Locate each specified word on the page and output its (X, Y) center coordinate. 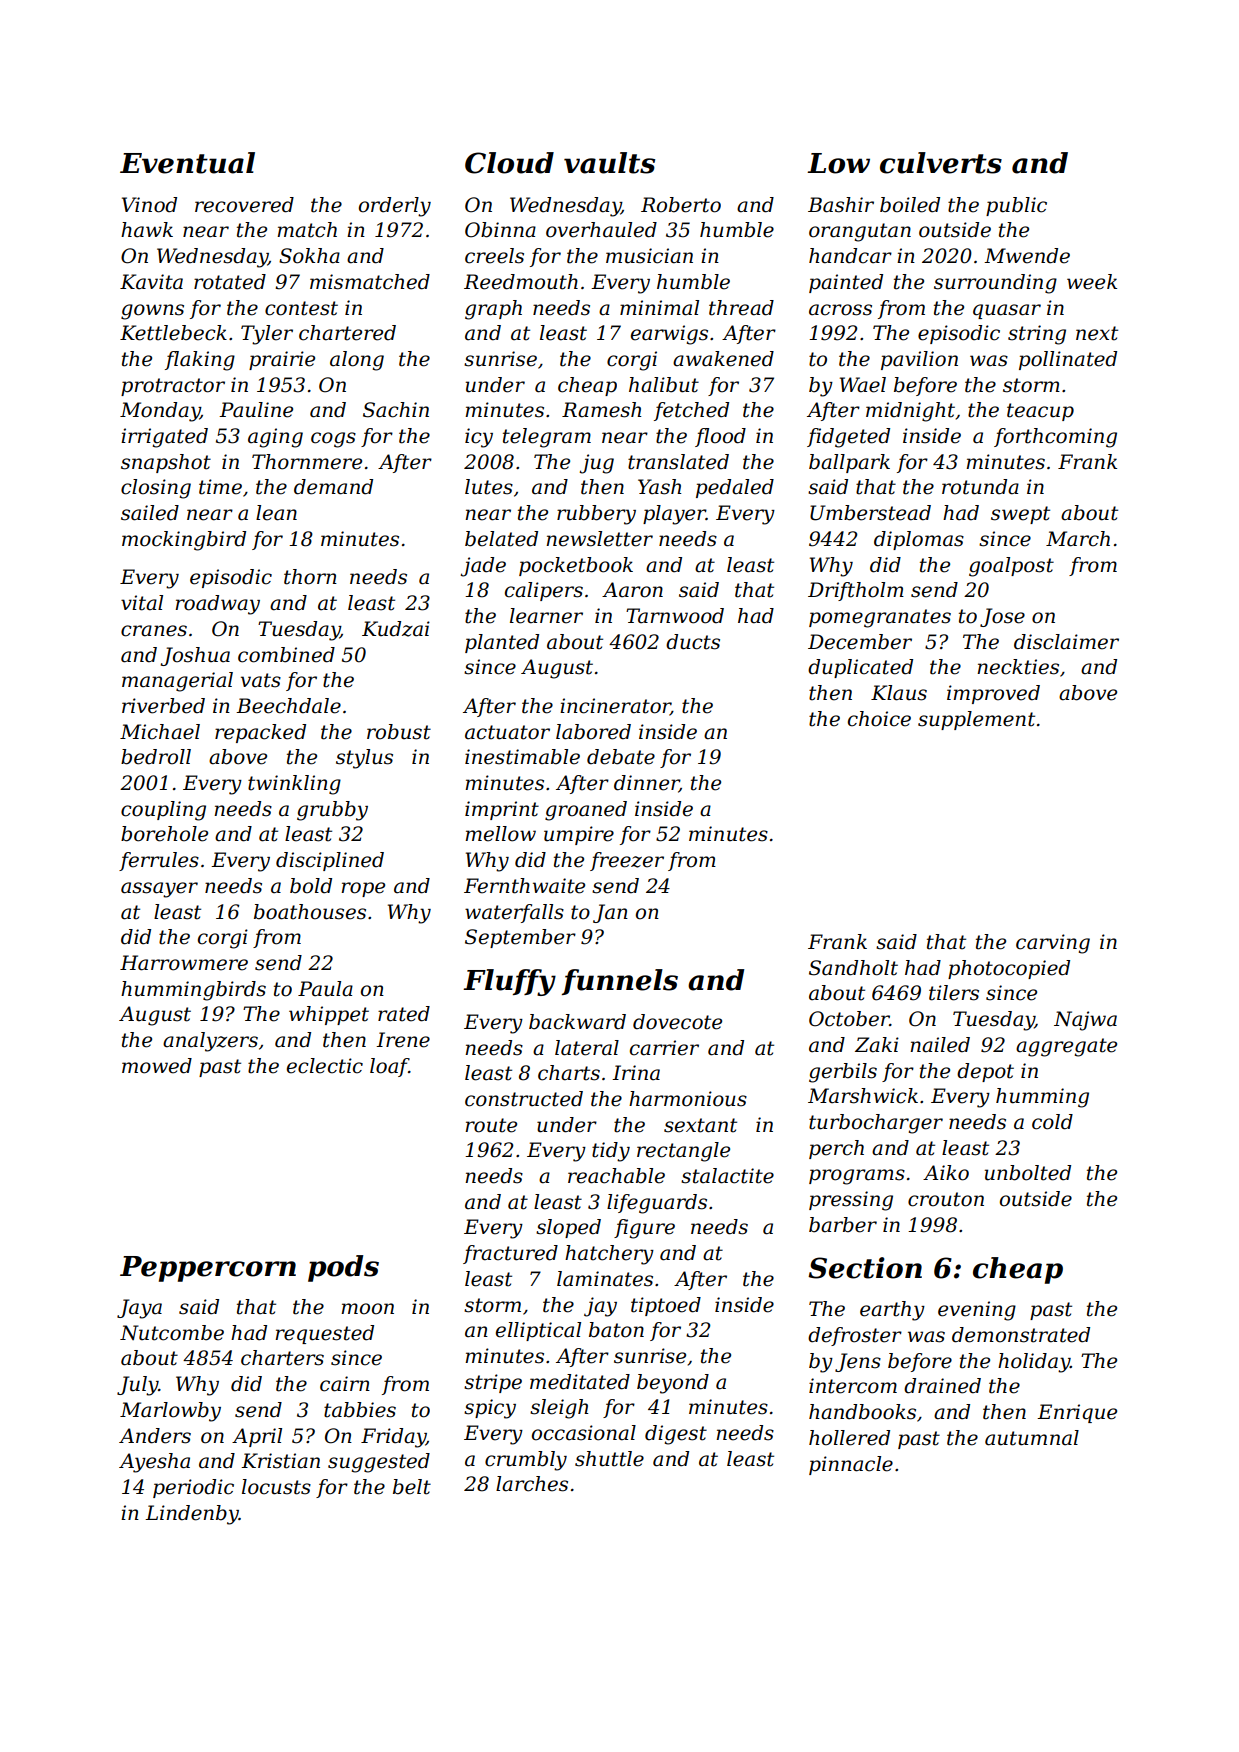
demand (333, 487)
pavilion (919, 360)
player (674, 515)
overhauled (601, 230)
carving (1053, 944)
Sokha (309, 256)
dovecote (677, 1022)
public (1016, 206)
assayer (159, 890)
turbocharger (876, 1124)
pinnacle (851, 1465)
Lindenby (192, 1515)
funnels (620, 982)
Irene (403, 1040)
